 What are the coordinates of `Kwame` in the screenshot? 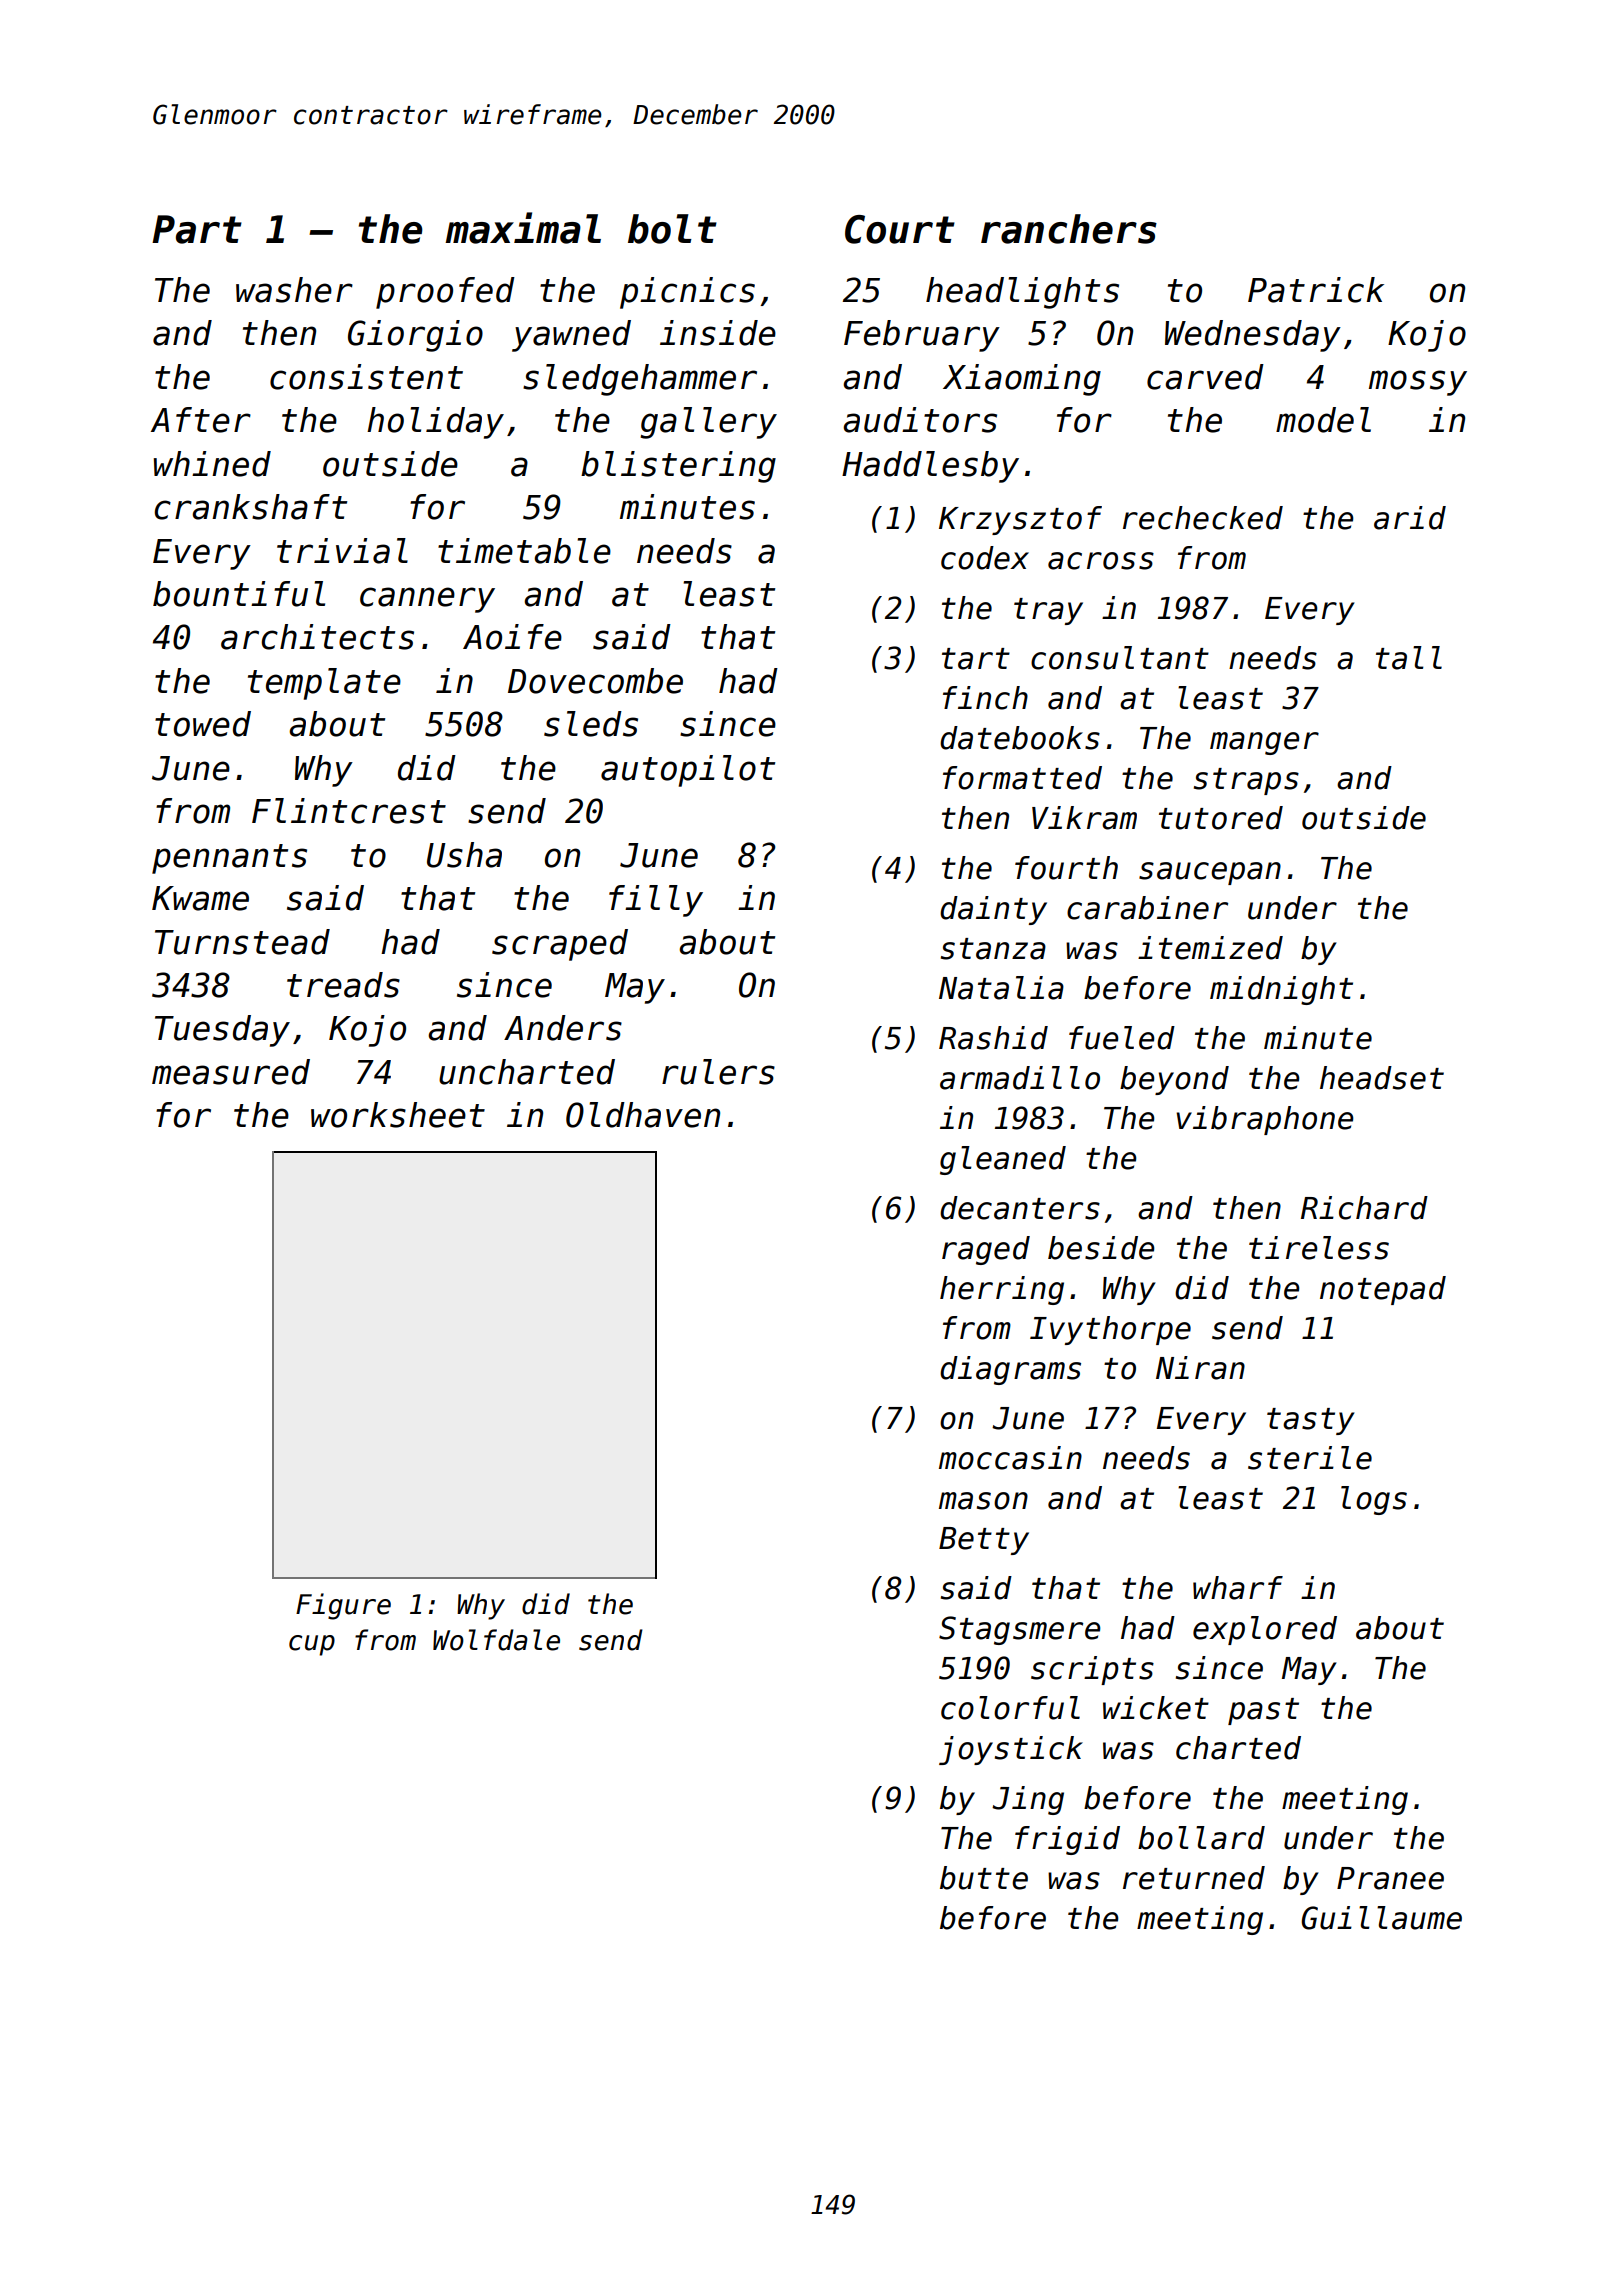 It's located at (200, 898).
